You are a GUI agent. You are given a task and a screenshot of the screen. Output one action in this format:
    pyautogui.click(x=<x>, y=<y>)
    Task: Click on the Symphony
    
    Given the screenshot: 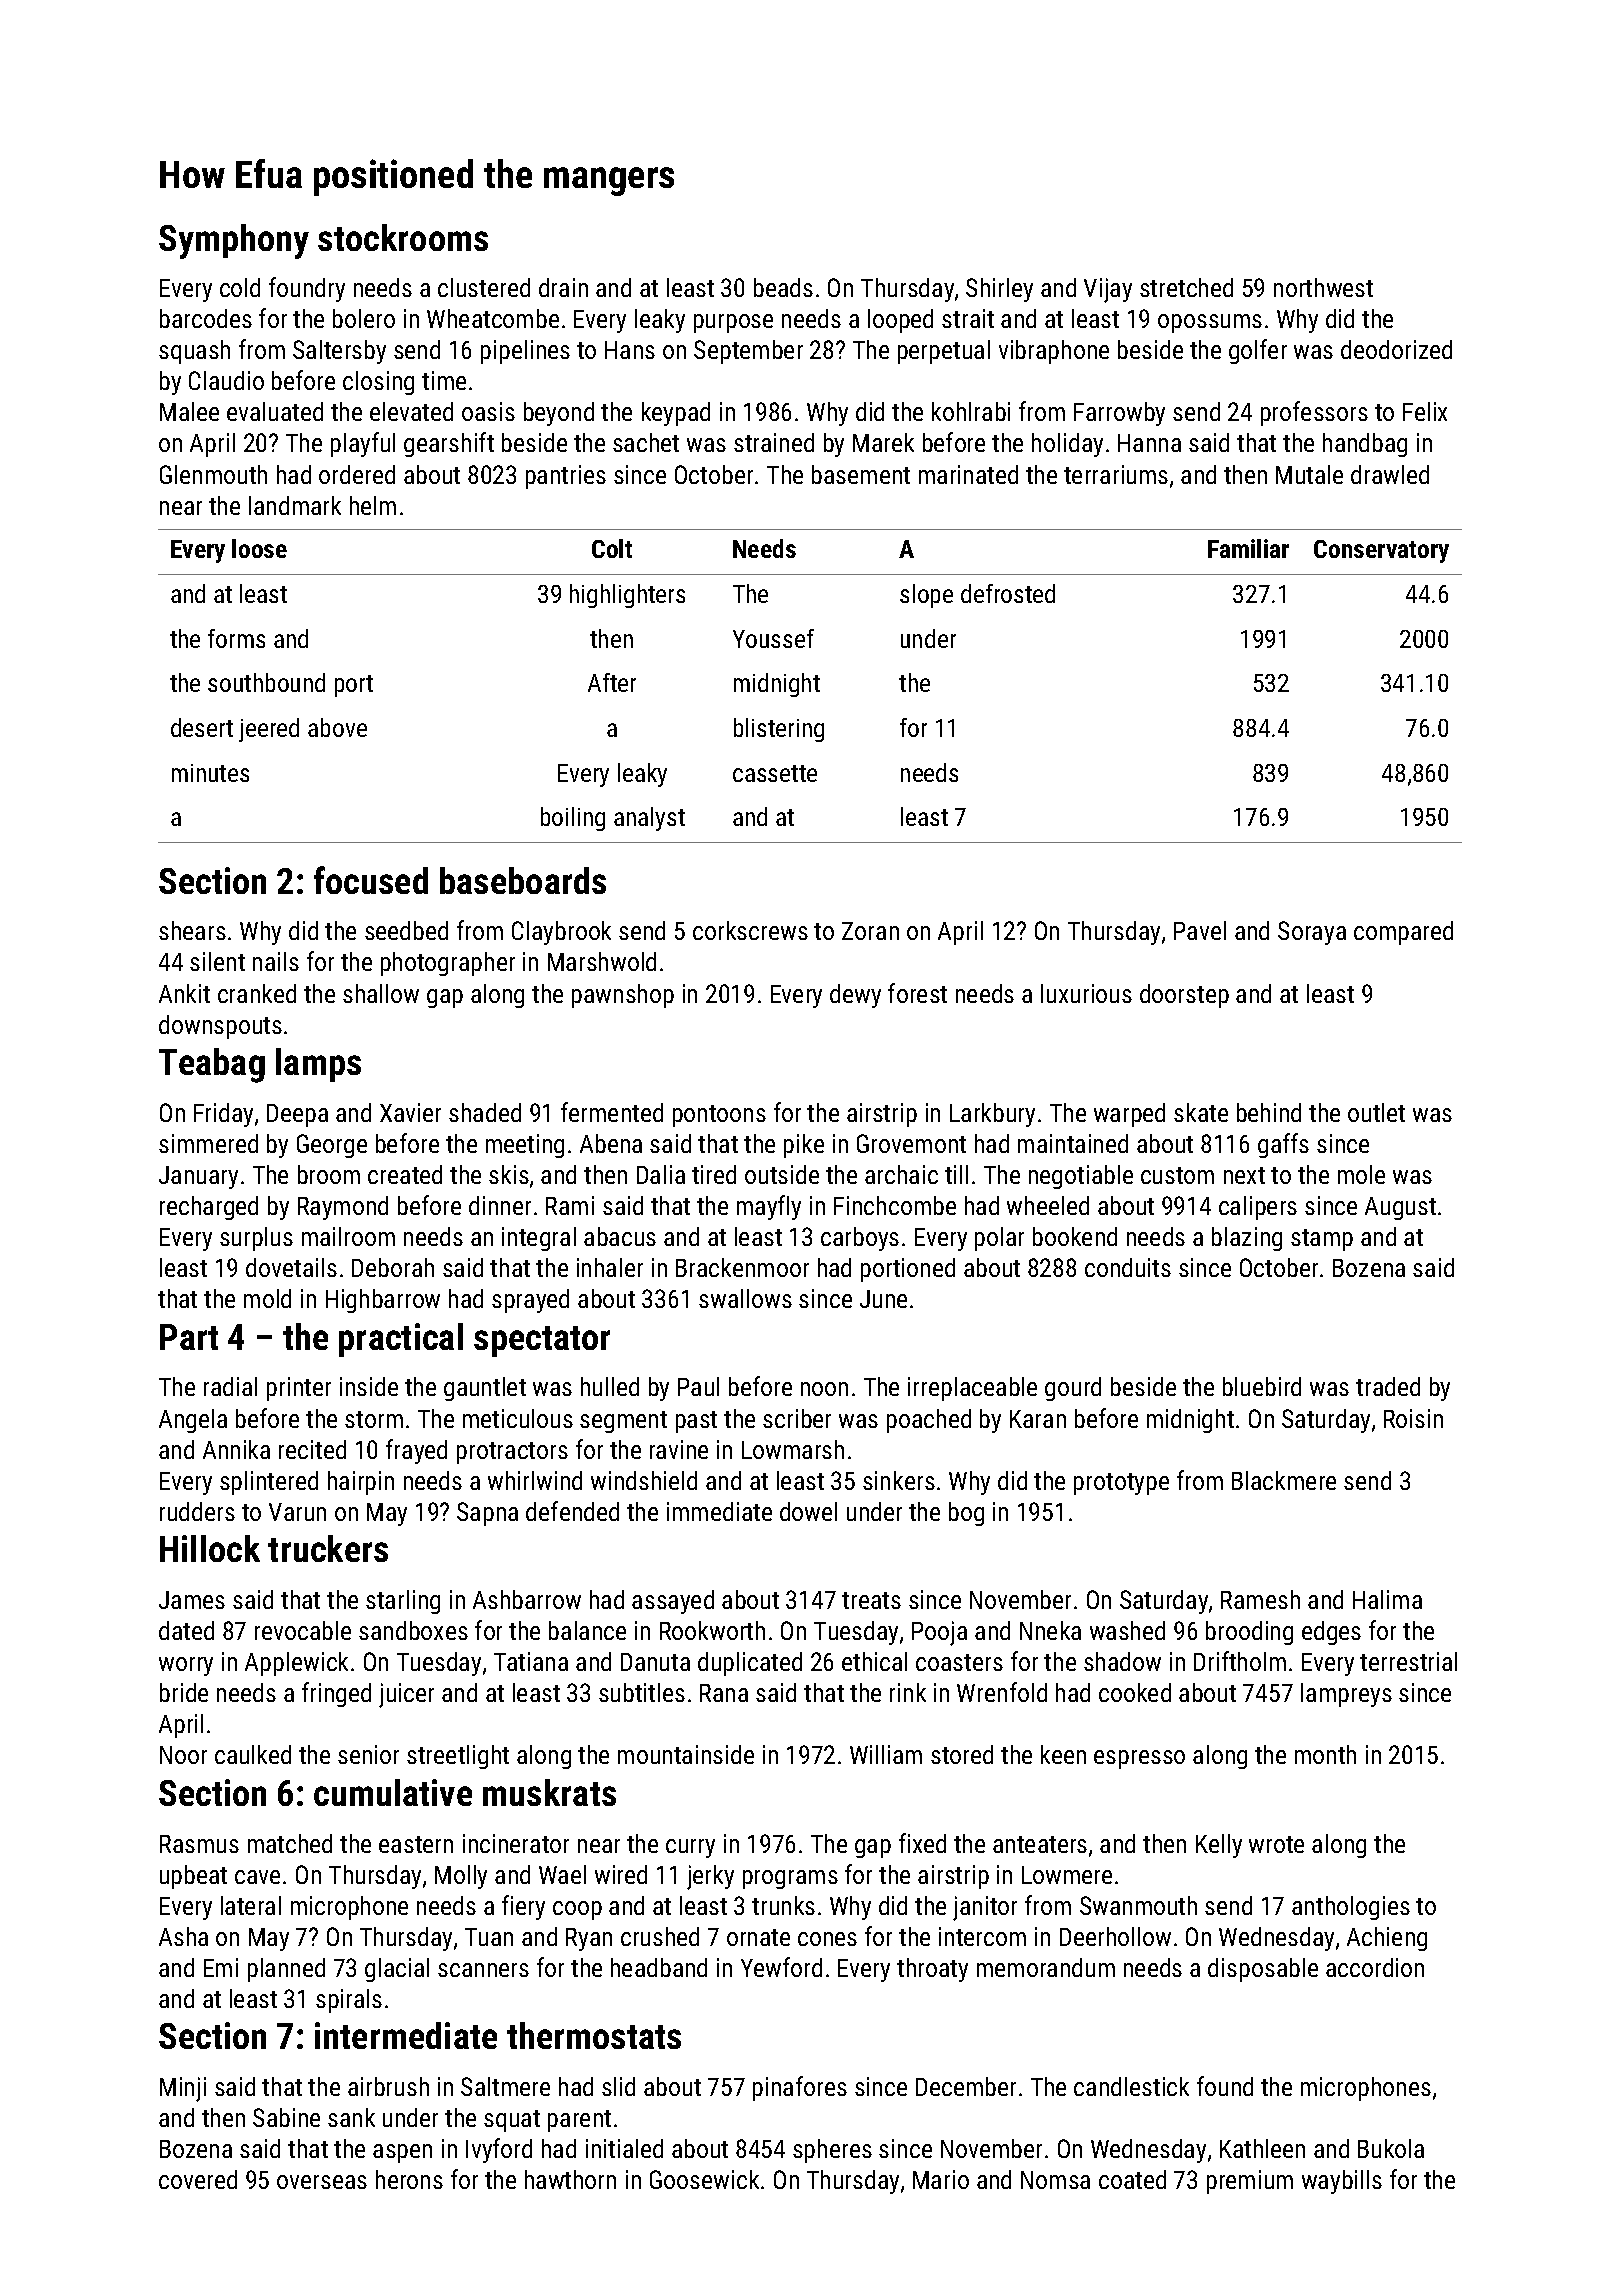 What is the action you would take?
    pyautogui.click(x=234, y=241)
